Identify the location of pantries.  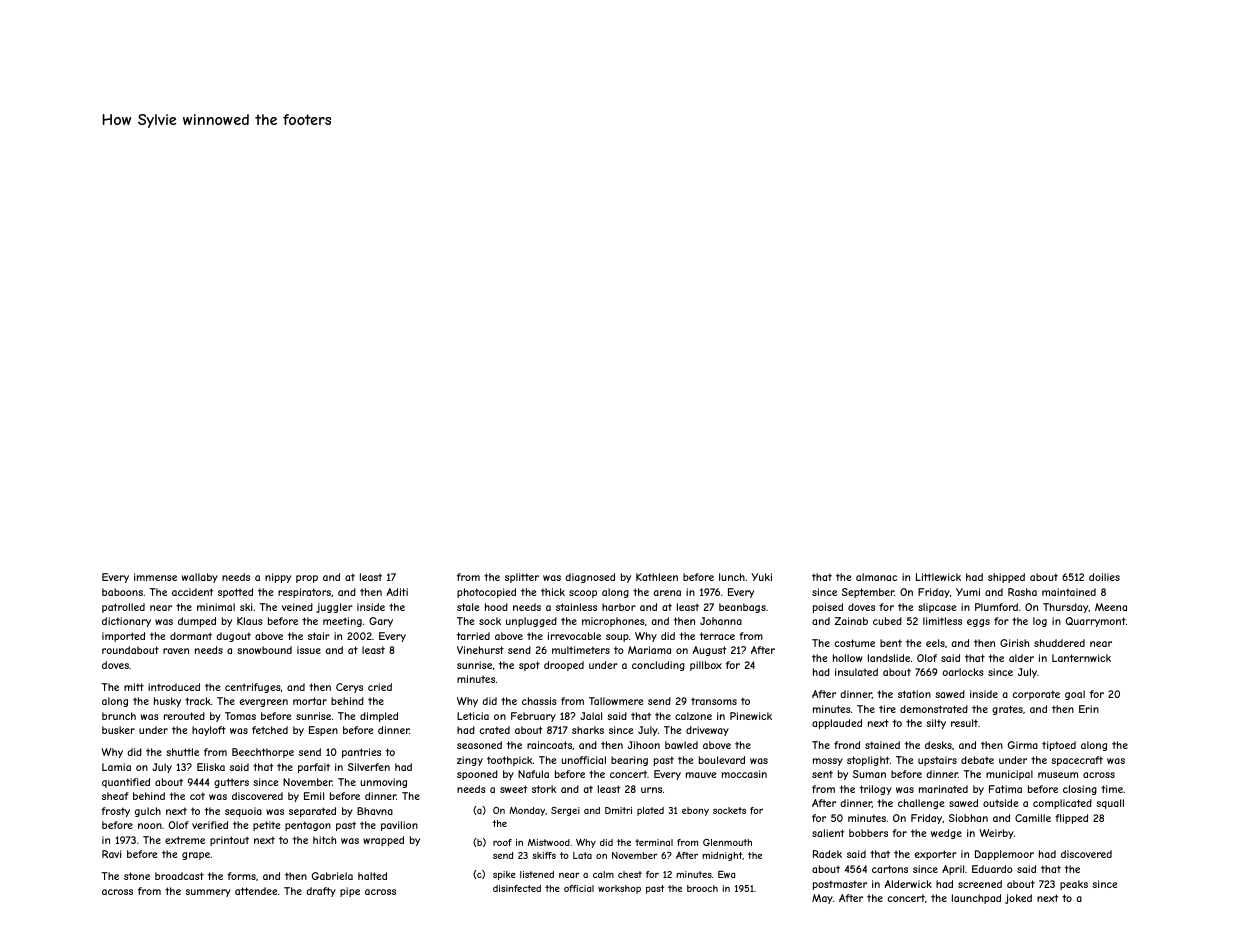
(361, 753).
